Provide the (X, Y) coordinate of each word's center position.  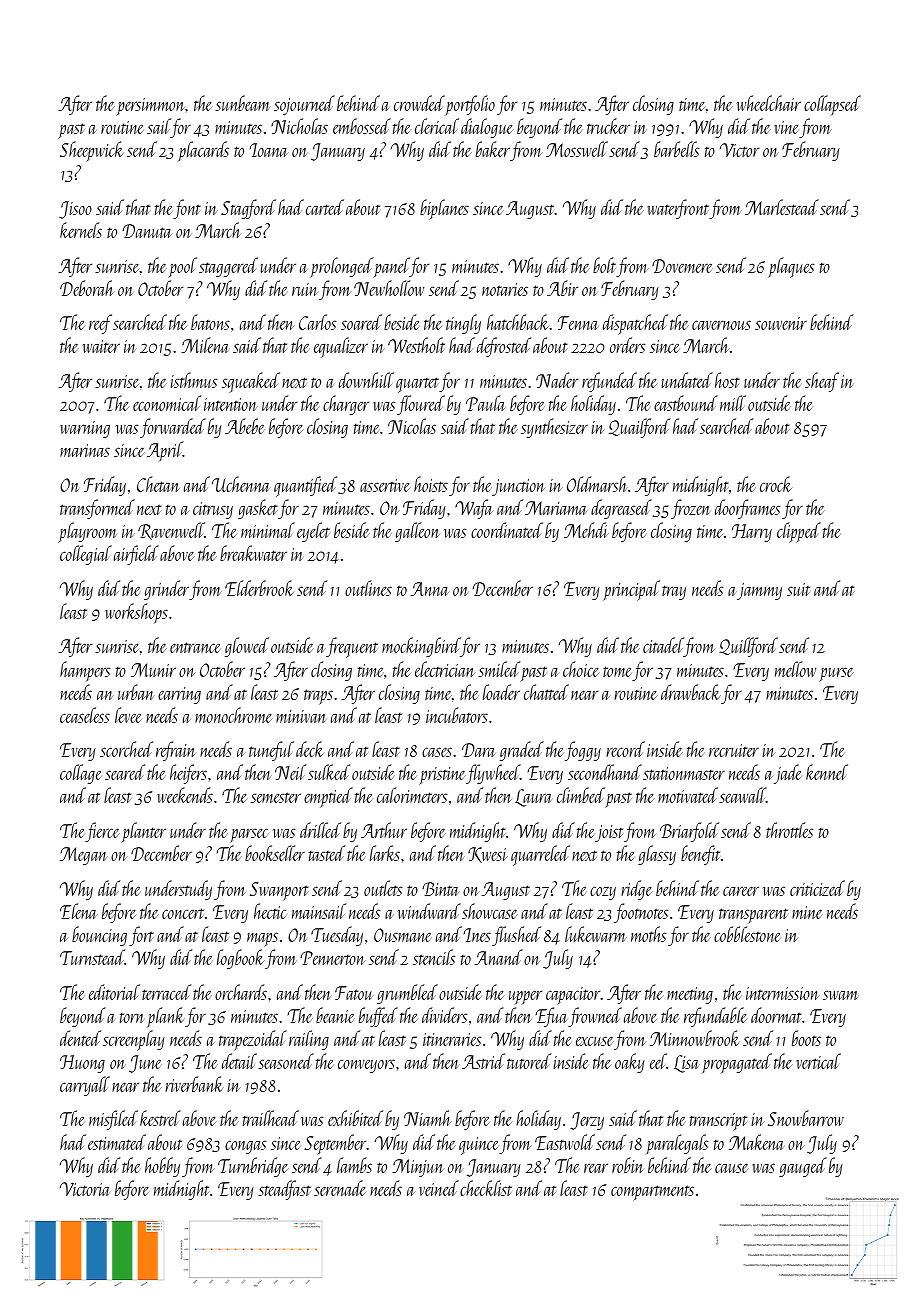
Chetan (158, 484)
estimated (117, 1142)
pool (182, 267)
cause (732, 1168)
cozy (603, 893)
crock (776, 484)
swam (840, 995)
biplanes (444, 209)
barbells (676, 149)
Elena (79, 911)
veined (439, 1188)
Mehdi (586, 530)
